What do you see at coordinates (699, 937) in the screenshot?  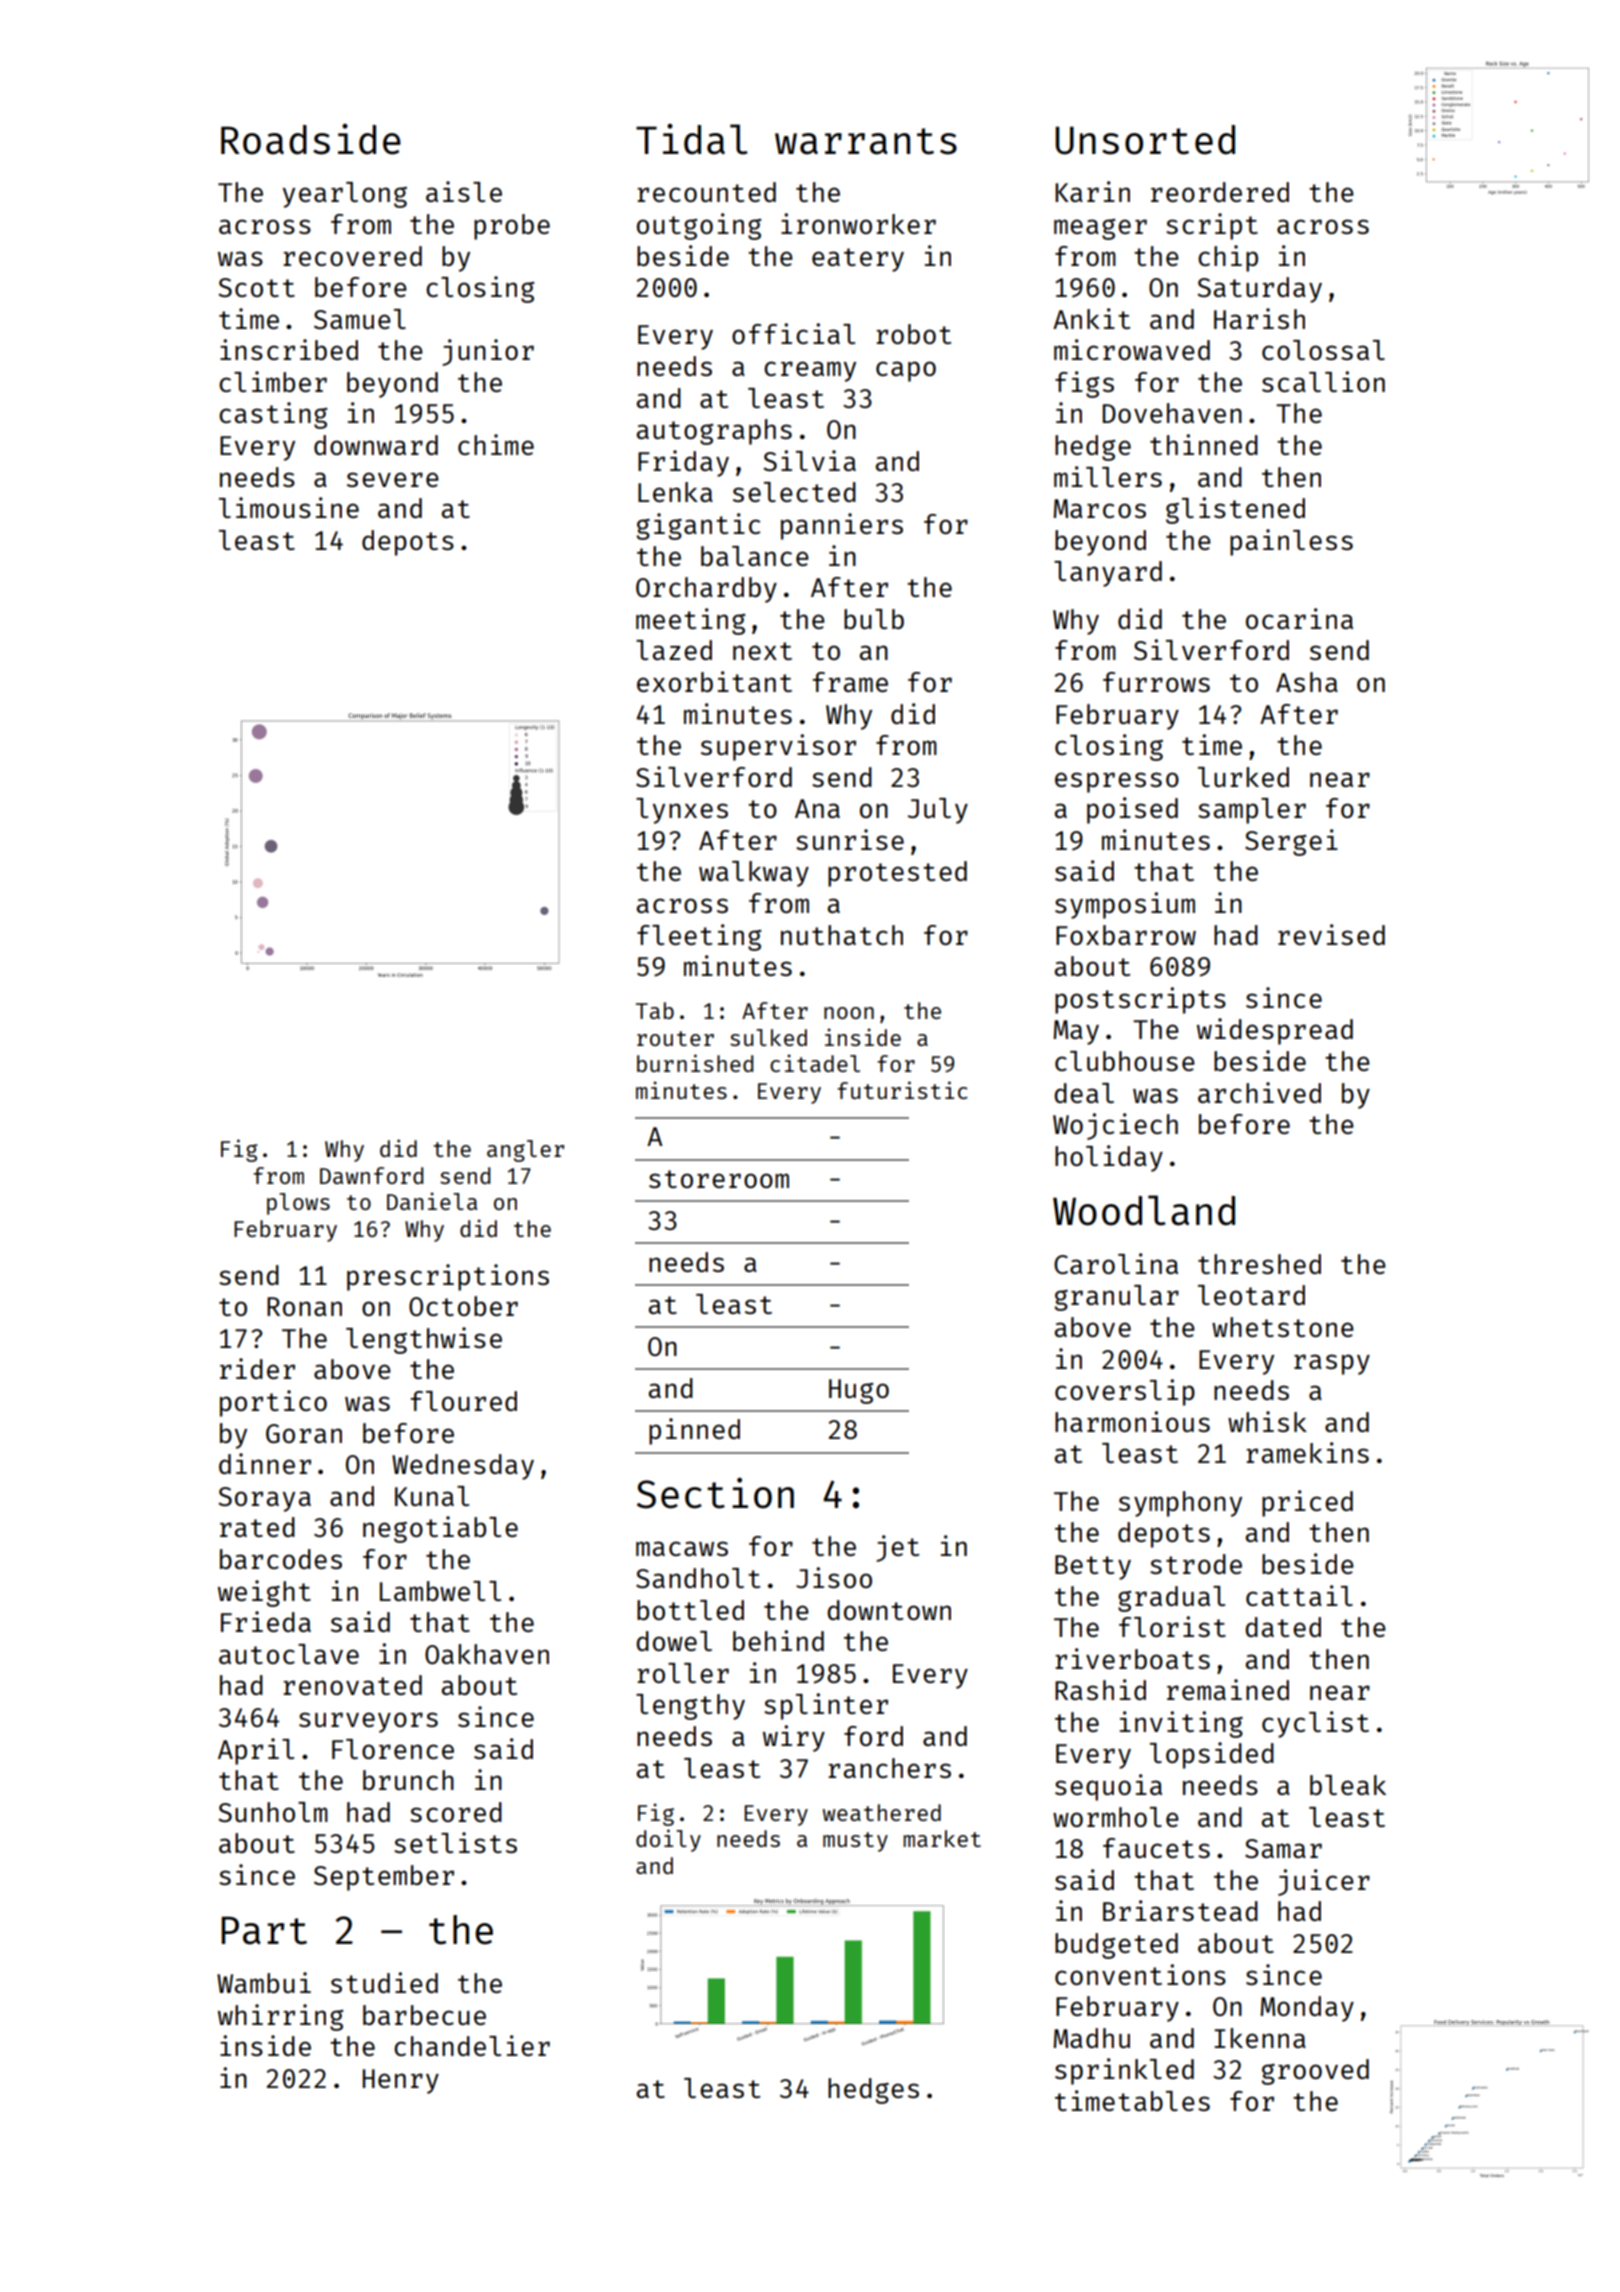 I see `fleeting` at bounding box center [699, 937].
